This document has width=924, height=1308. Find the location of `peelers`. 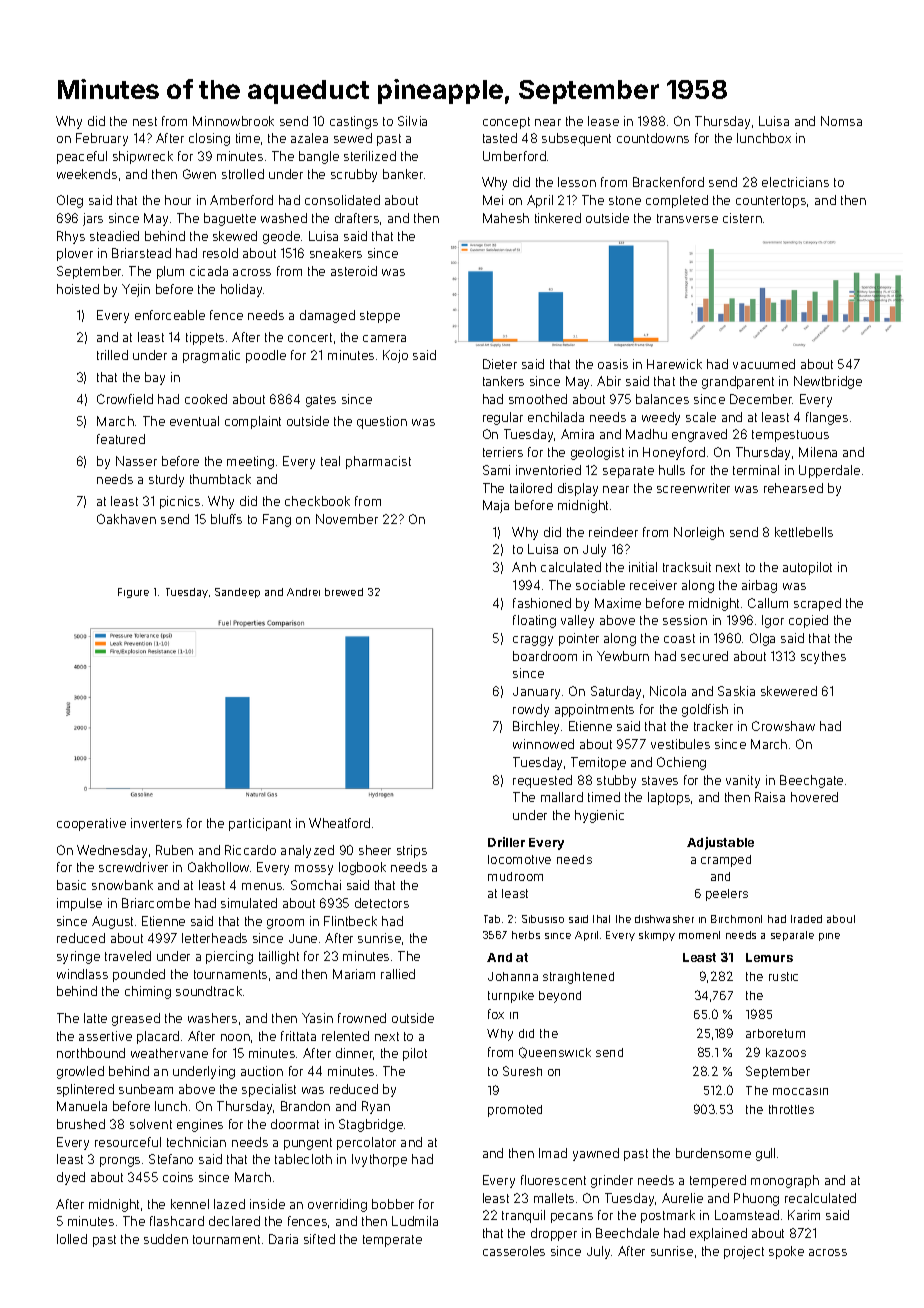

peelers is located at coordinates (727, 895).
